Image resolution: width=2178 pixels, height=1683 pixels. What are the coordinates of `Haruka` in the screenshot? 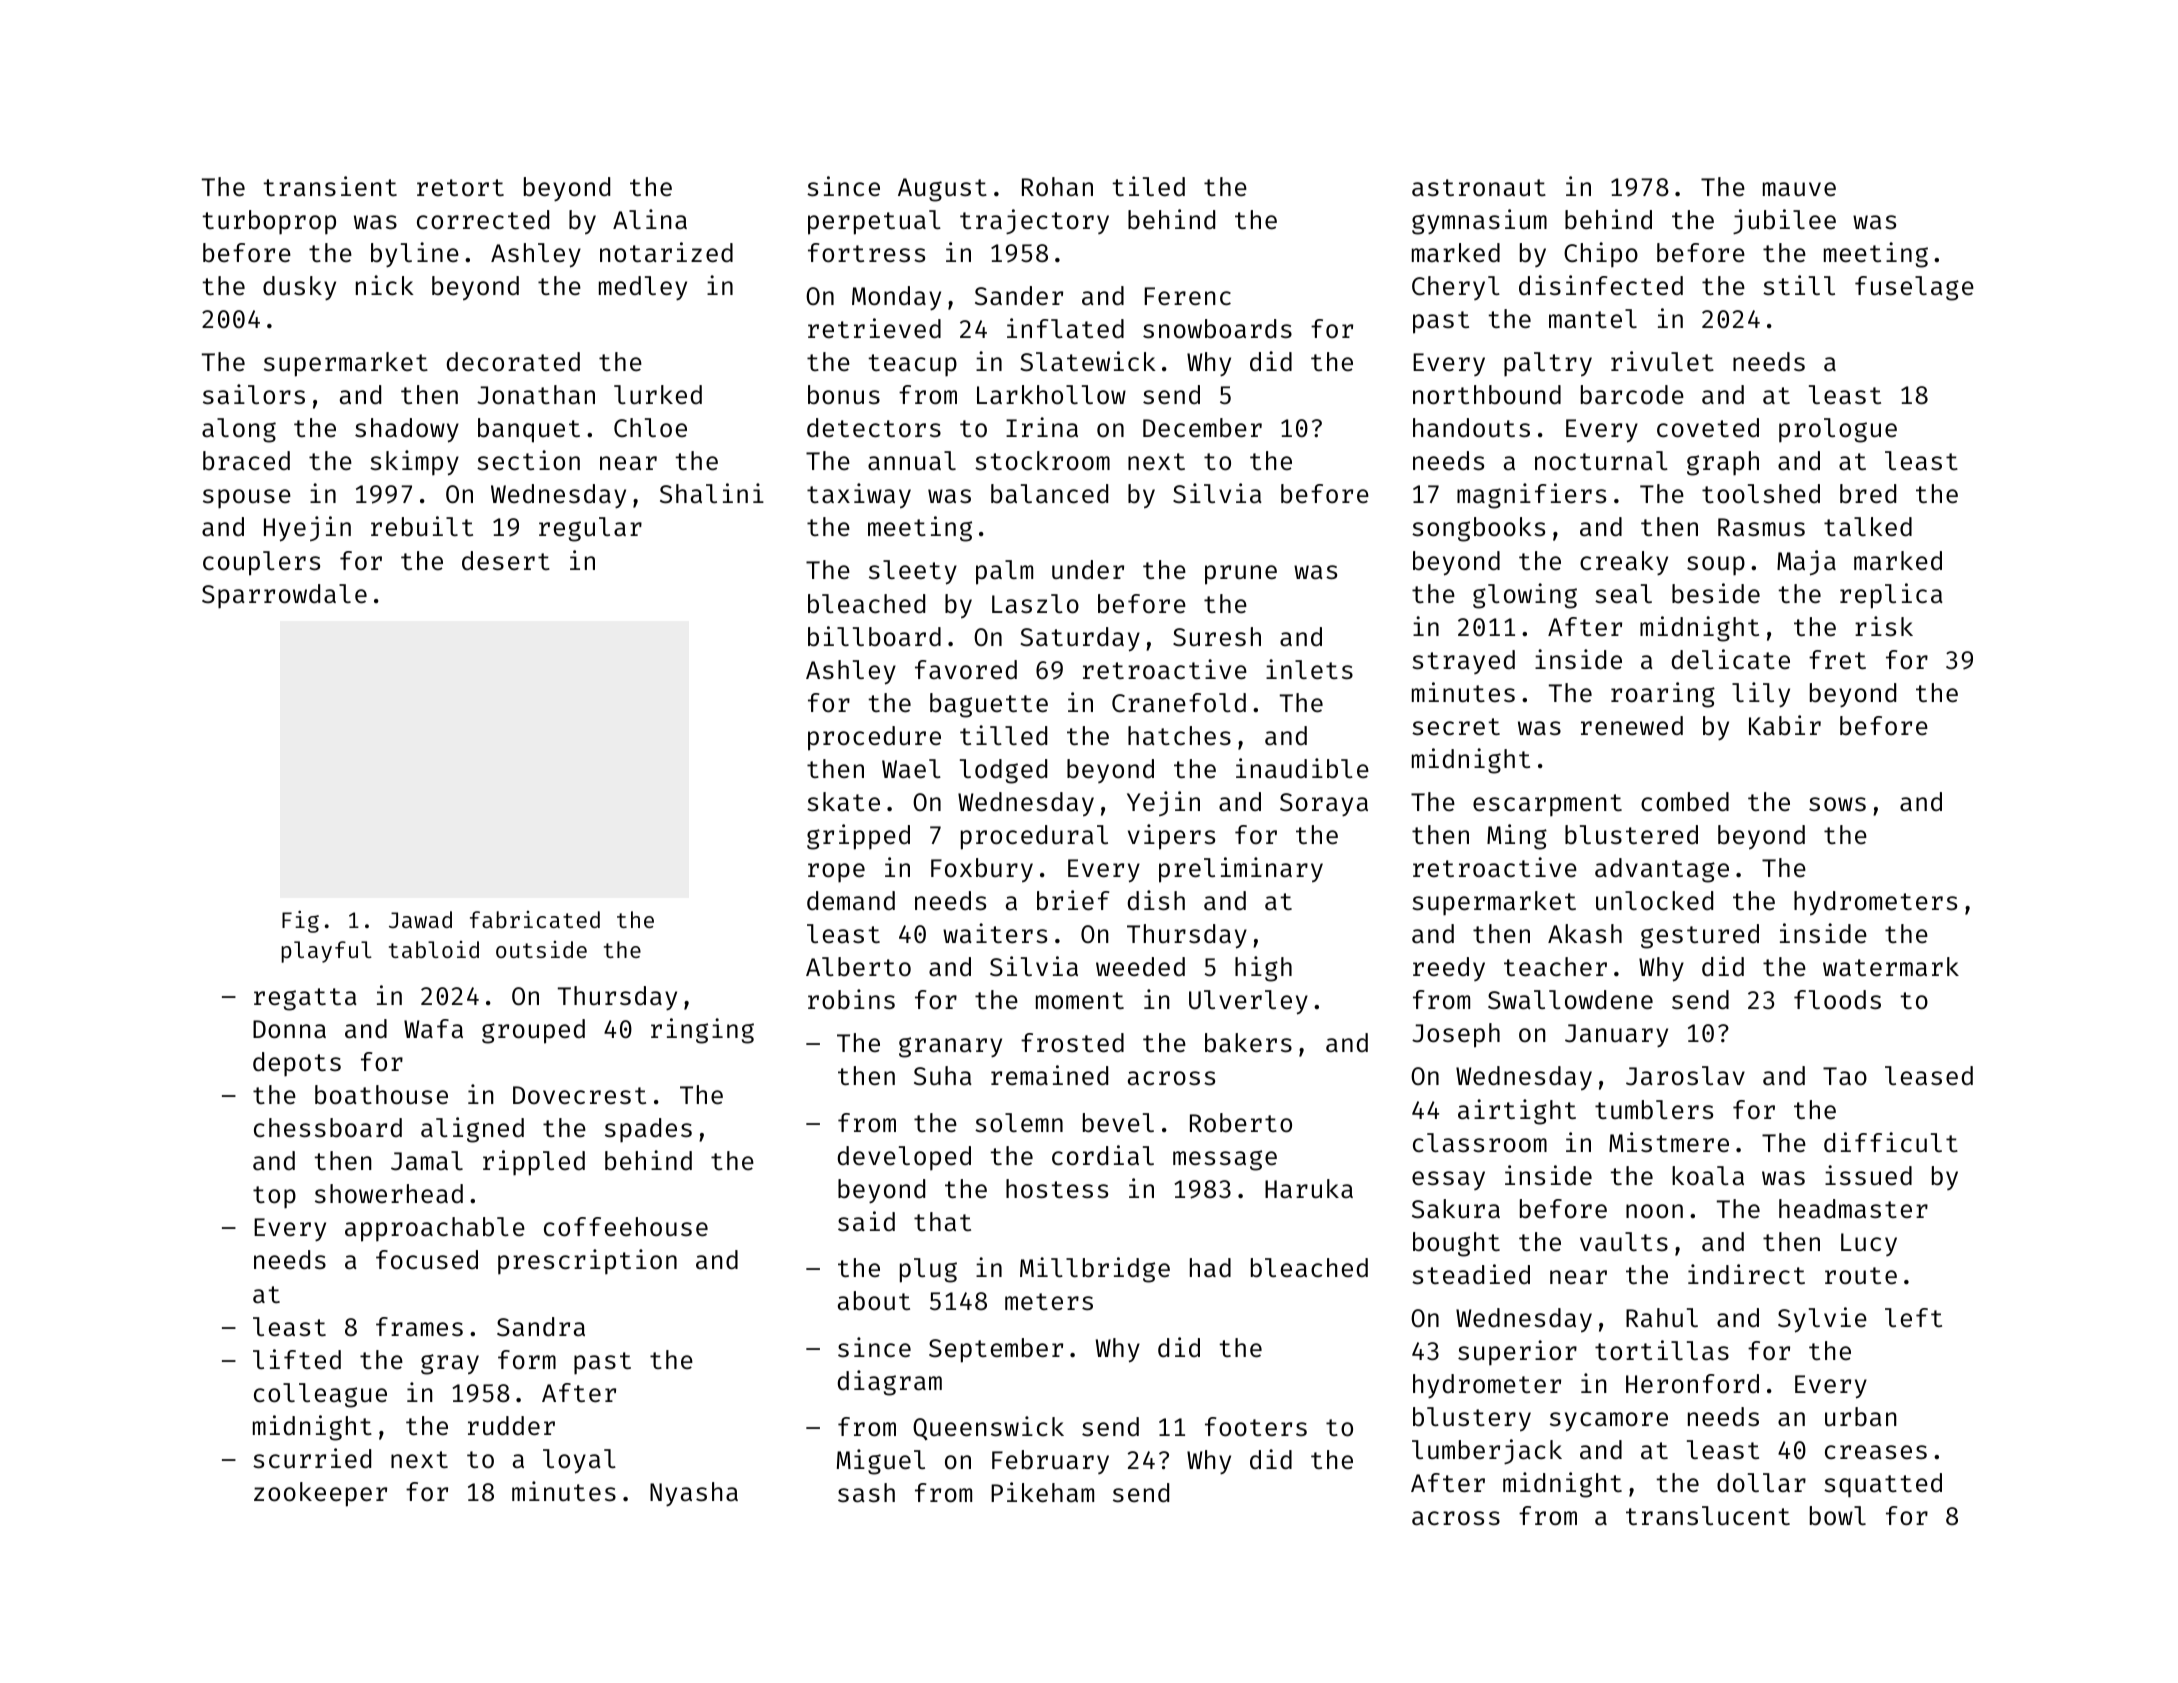 It's located at (1309, 1189).
